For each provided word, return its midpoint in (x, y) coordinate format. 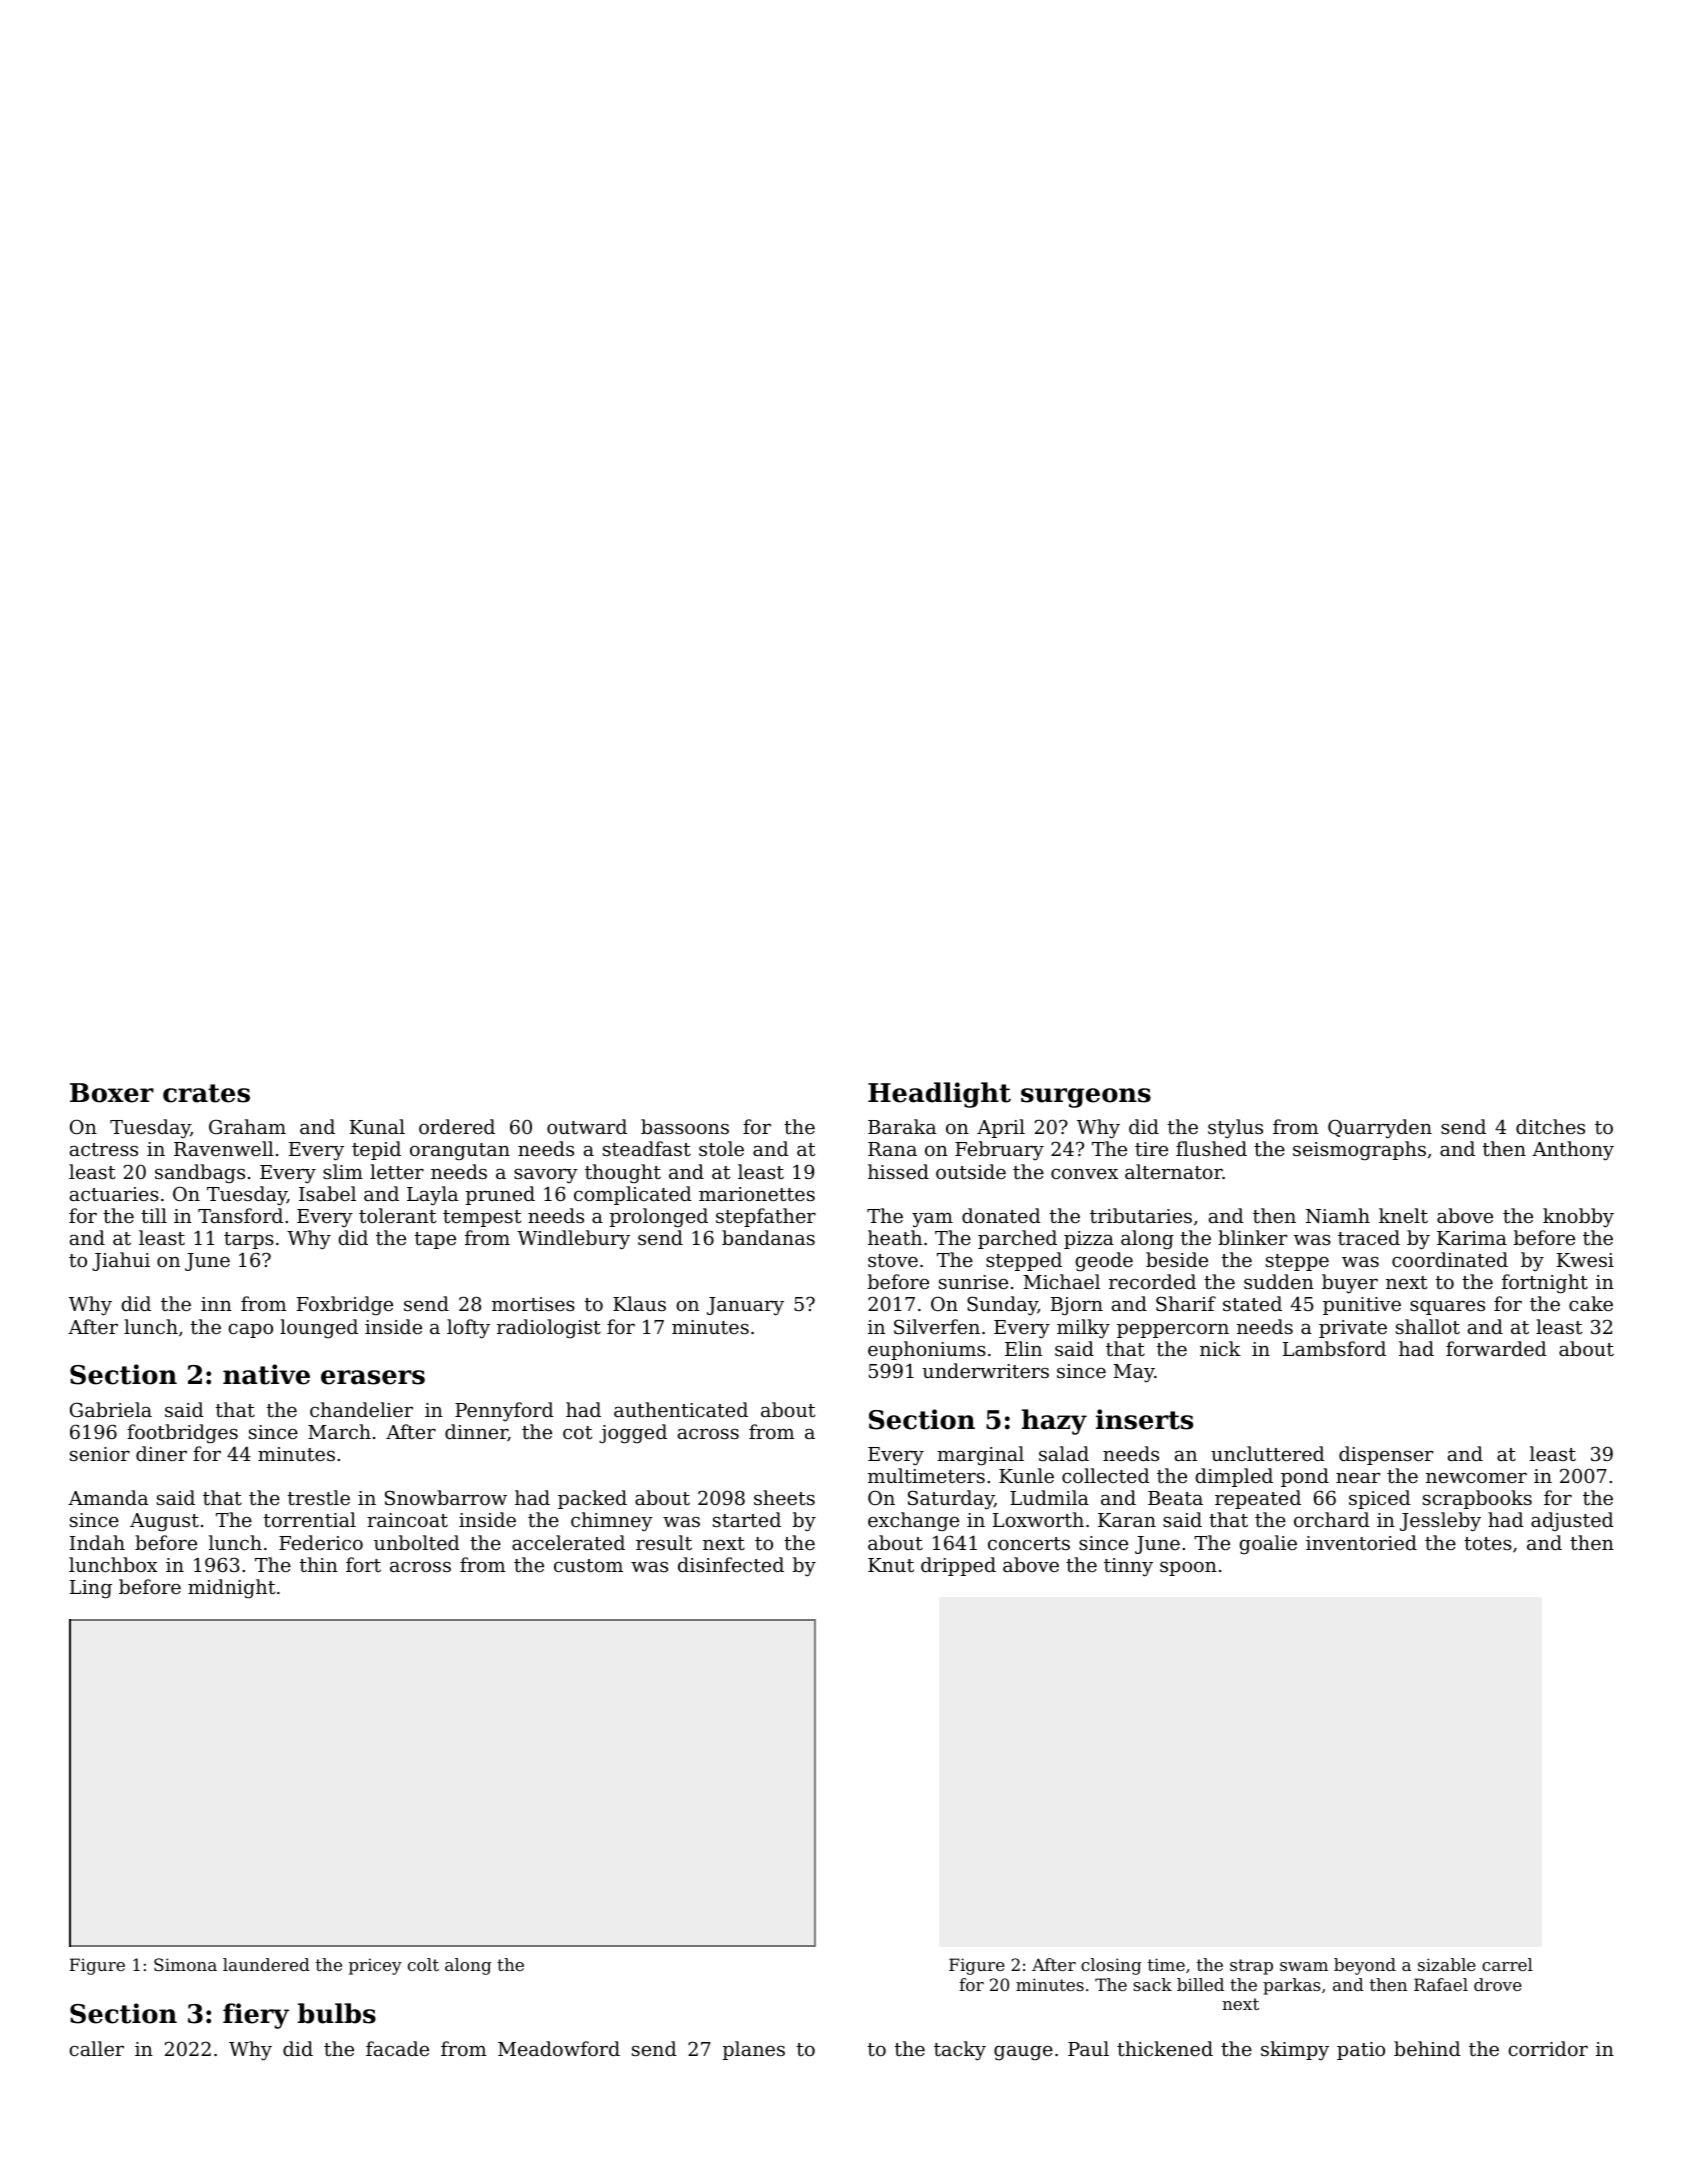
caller (97, 2048)
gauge (1023, 2053)
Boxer (112, 1093)
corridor (1548, 2048)
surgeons (1086, 1098)
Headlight (939, 1095)
